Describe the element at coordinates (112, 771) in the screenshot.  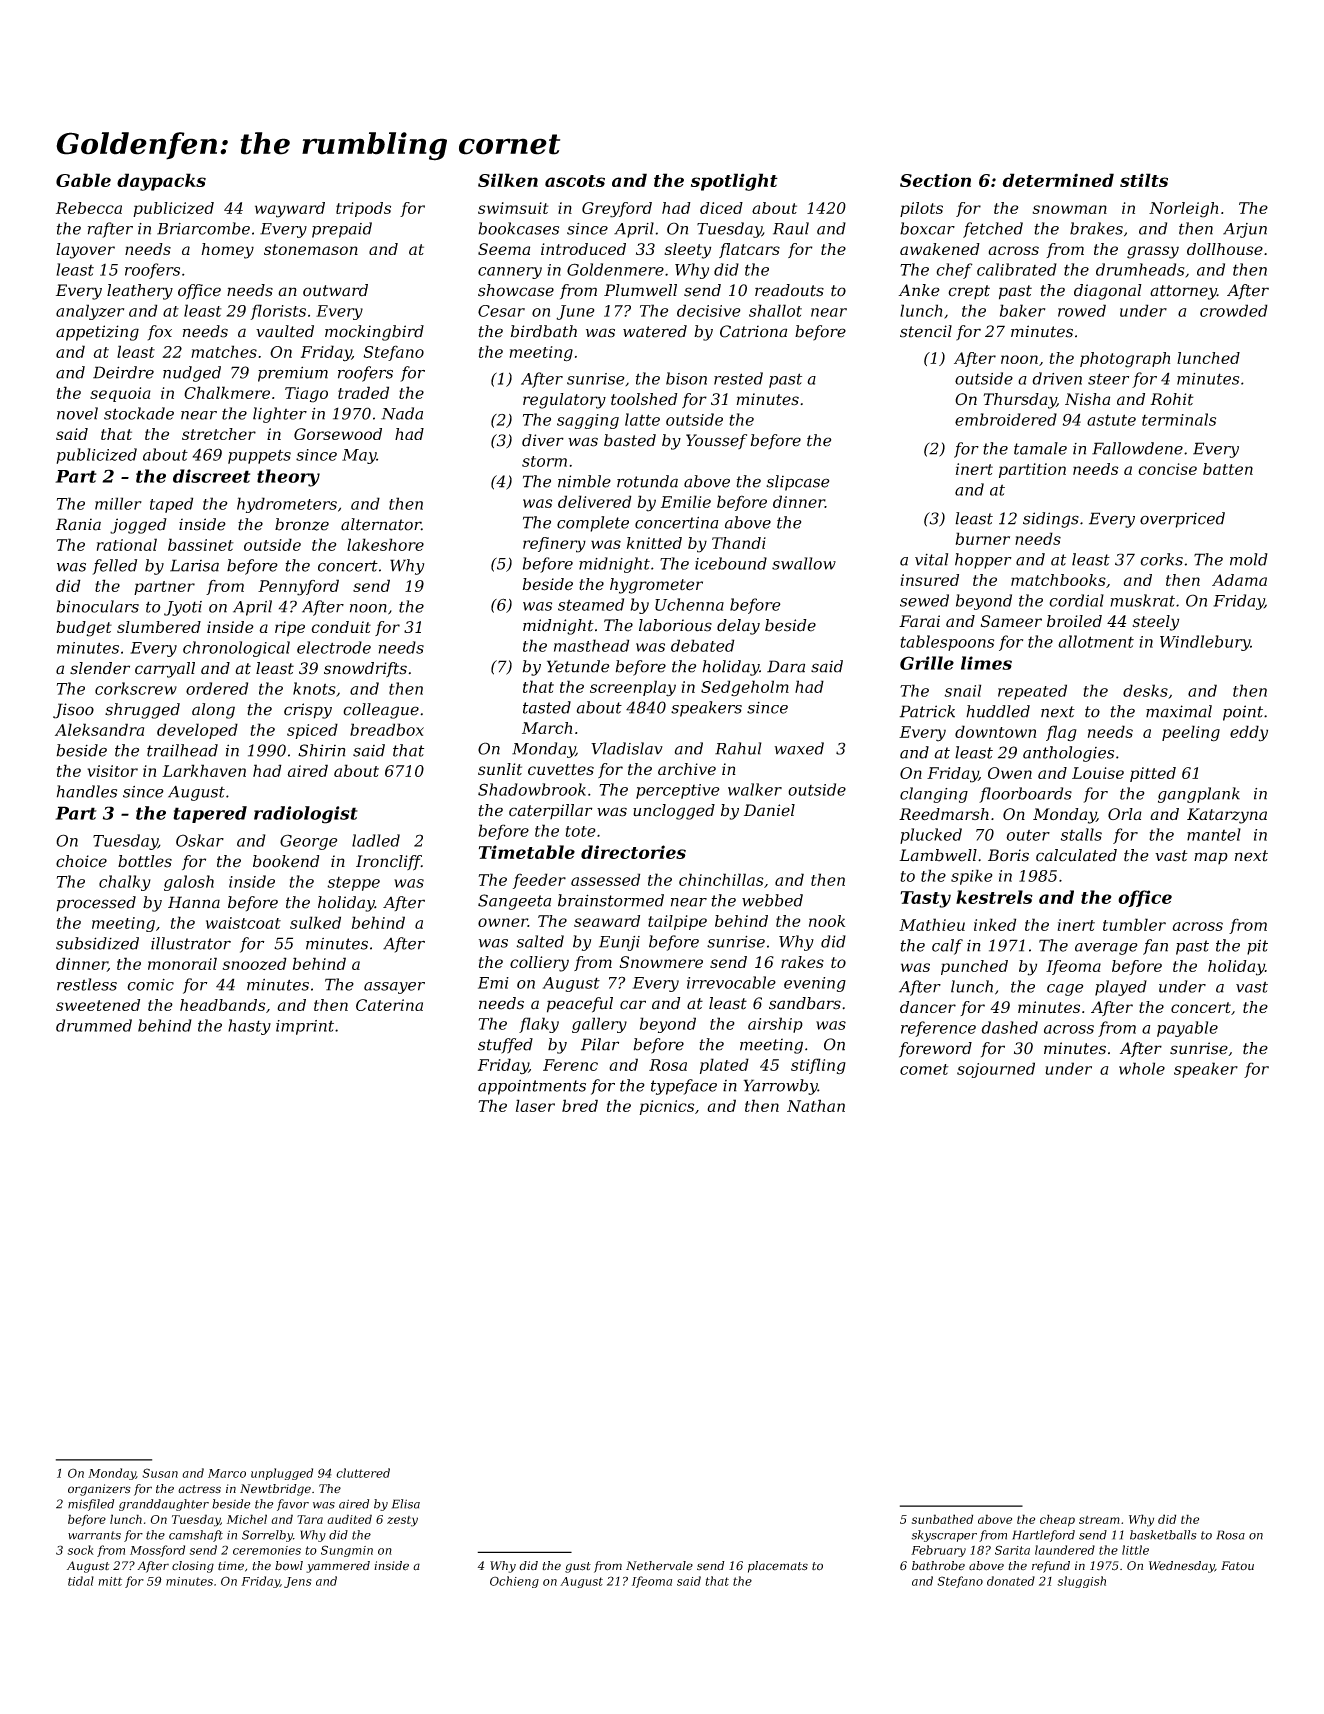
I see `visitor` at that location.
